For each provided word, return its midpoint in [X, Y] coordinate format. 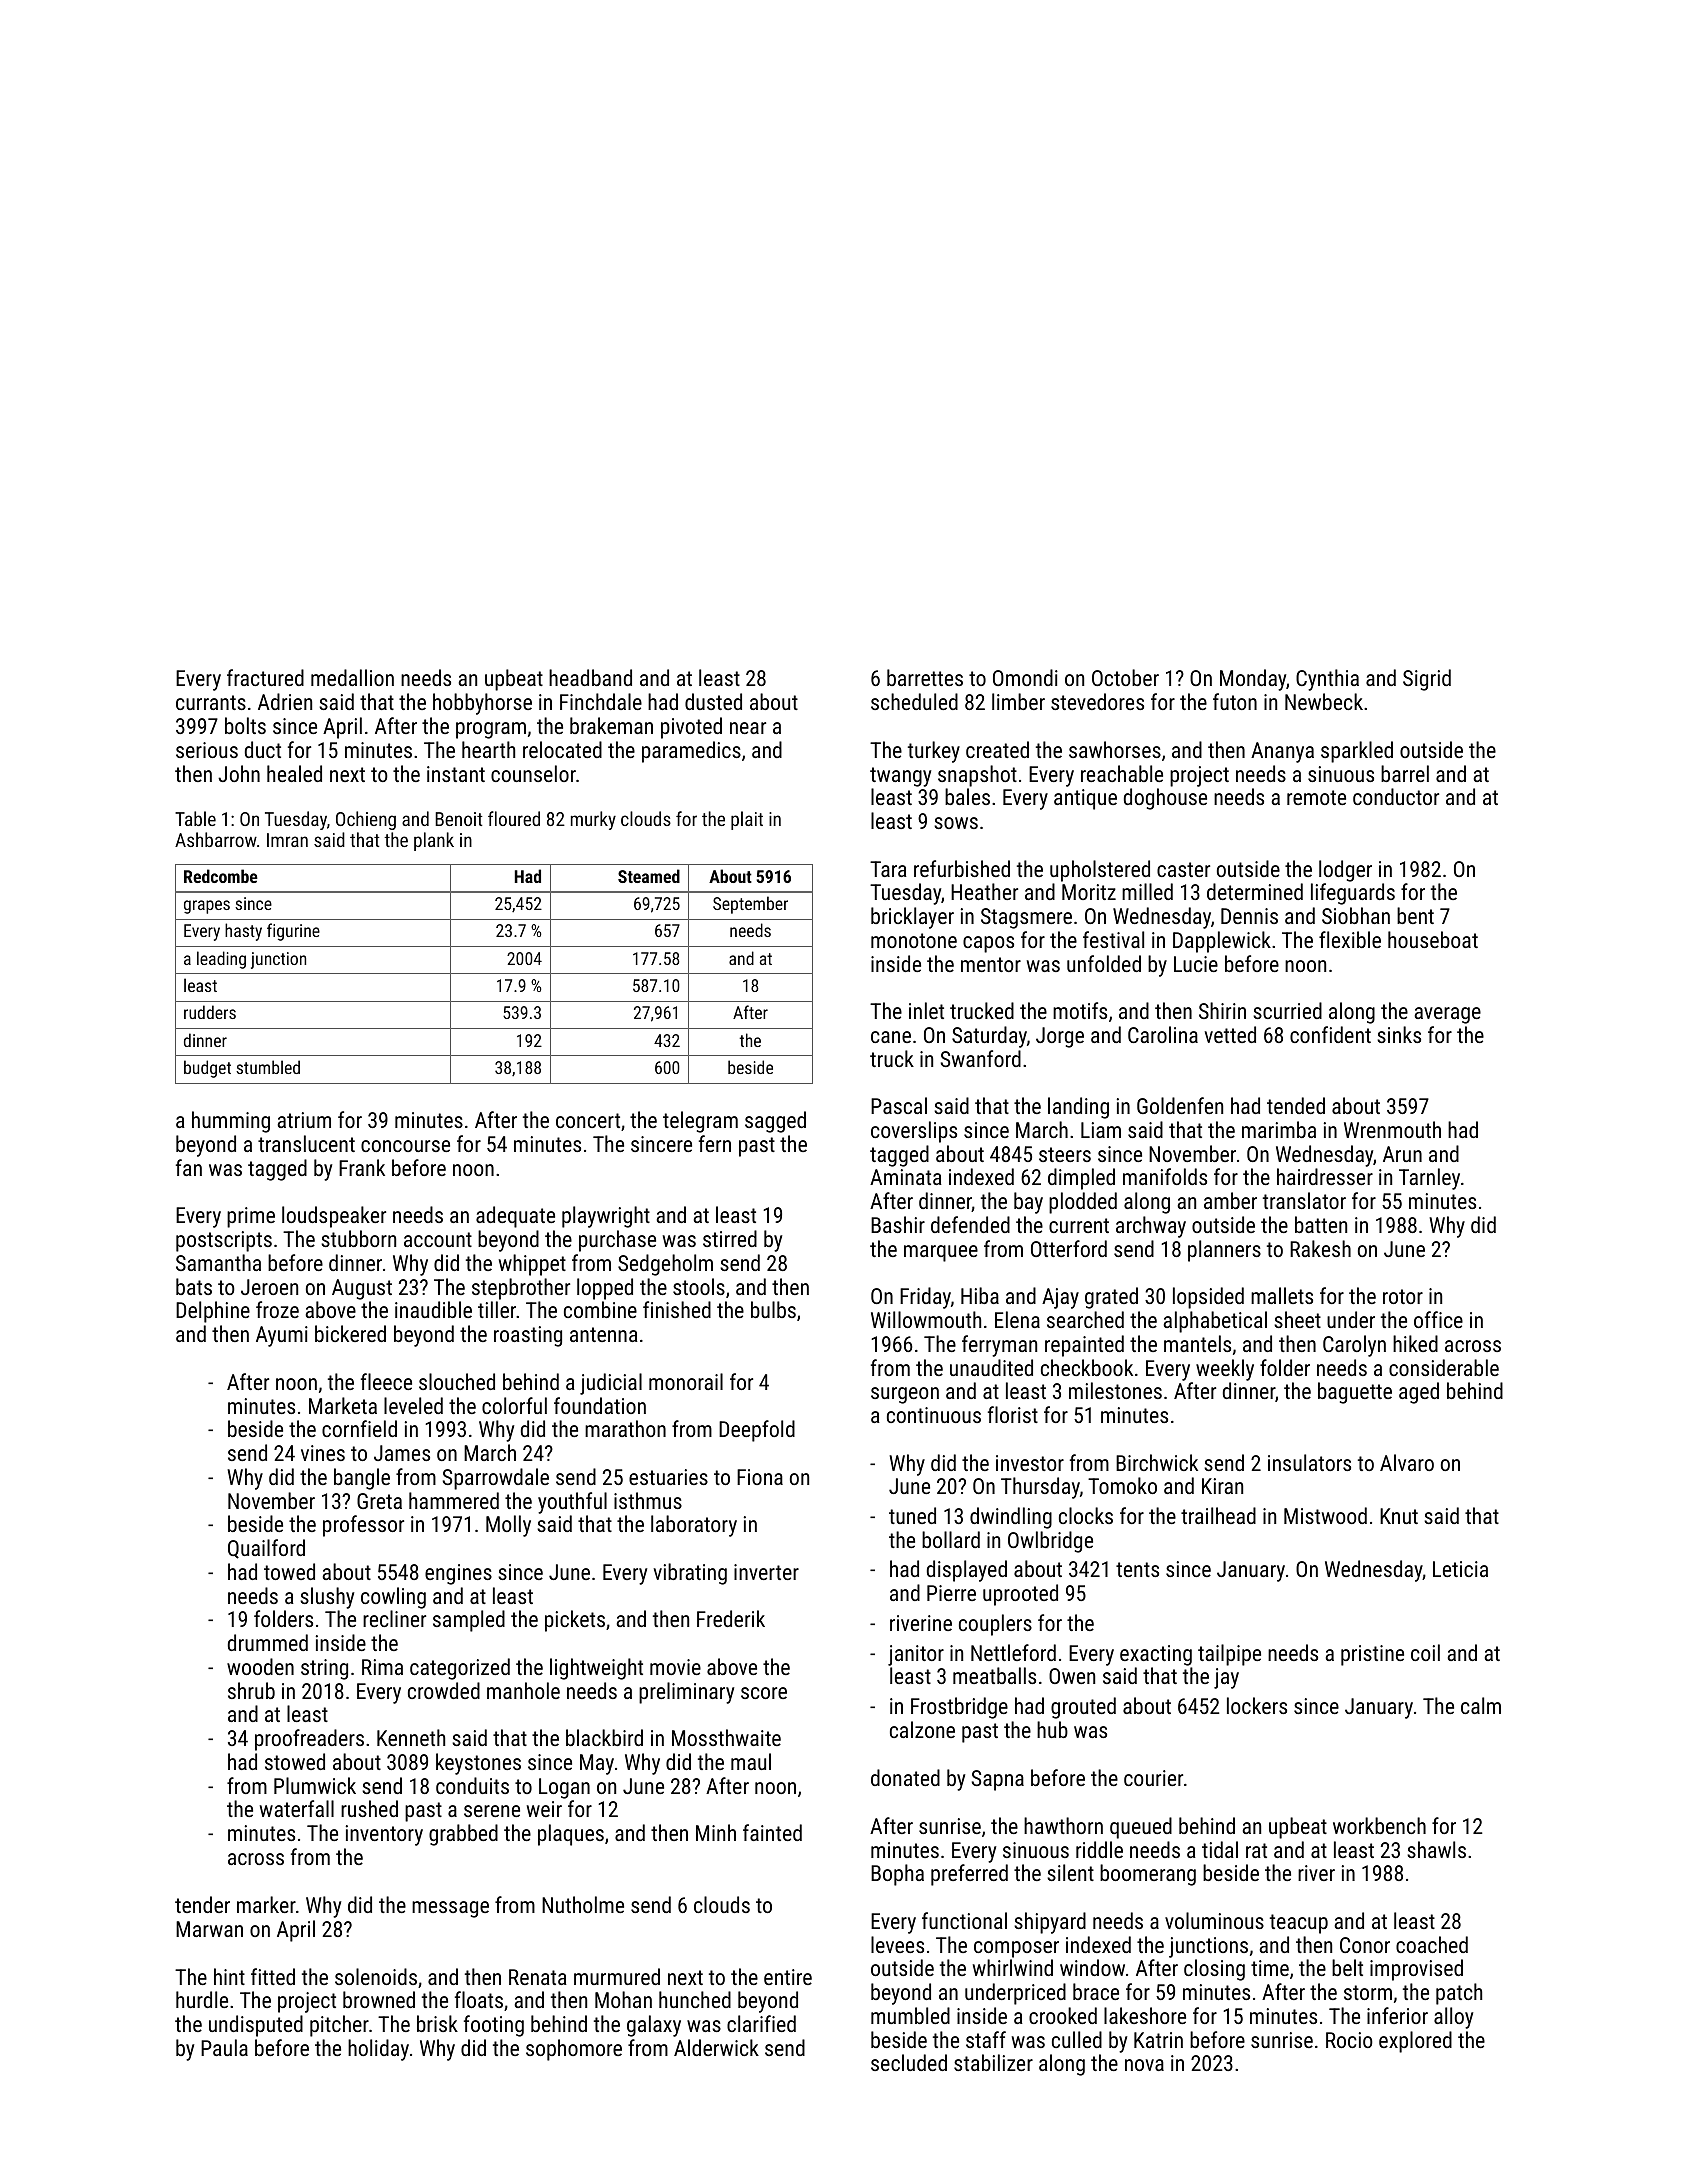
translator [1304, 1200]
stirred [730, 1238]
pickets [575, 1621]
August [362, 1289]
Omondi [1025, 677]
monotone [914, 940]
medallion [352, 677]
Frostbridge [959, 1708]
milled [1147, 891]
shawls [1436, 1849]
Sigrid [1427, 680]
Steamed [649, 876]
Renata [538, 1977]
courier [1153, 1778]
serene [492, 1811]
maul [751, 1761]
